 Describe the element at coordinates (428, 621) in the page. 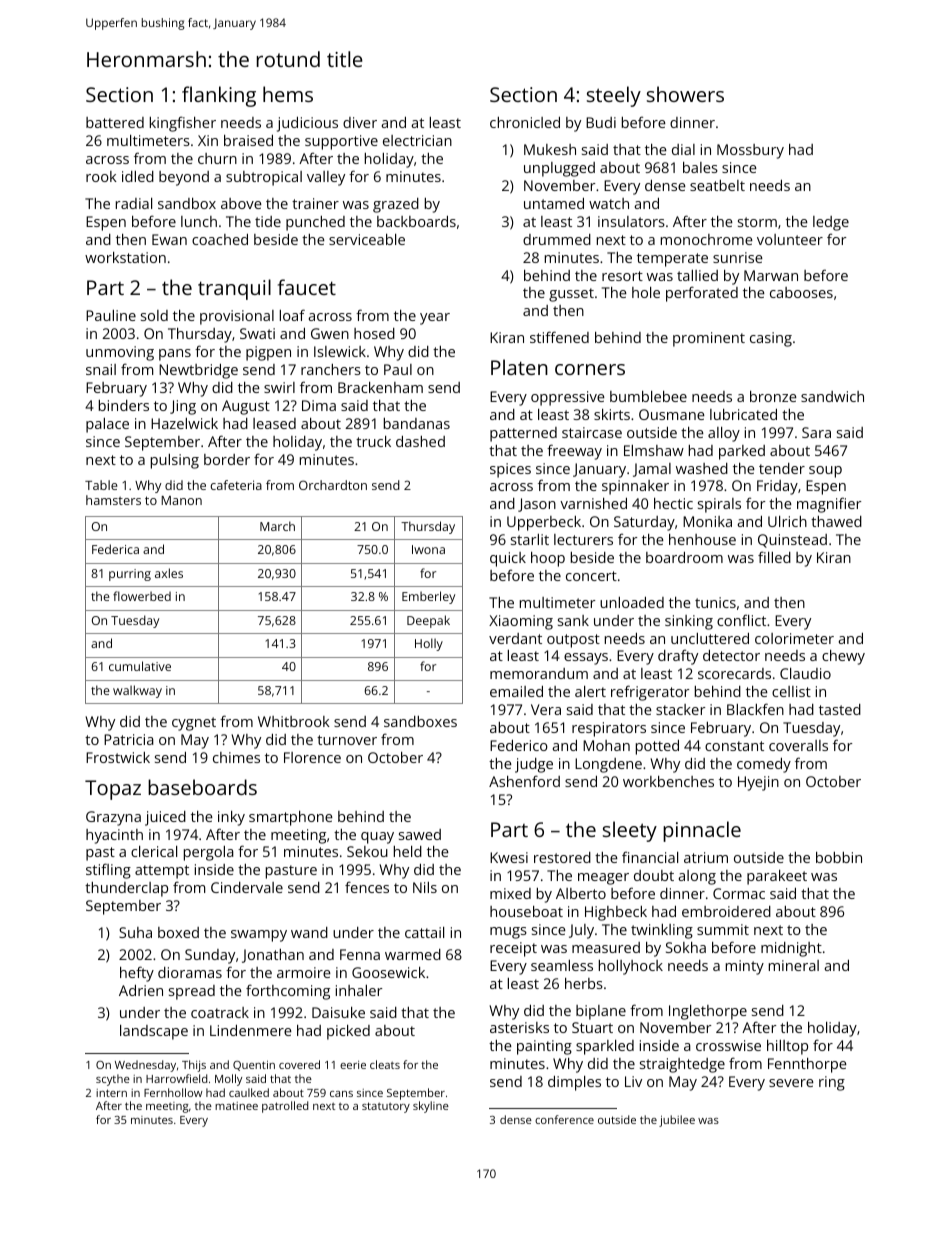

I see `Deepak` at that location.
